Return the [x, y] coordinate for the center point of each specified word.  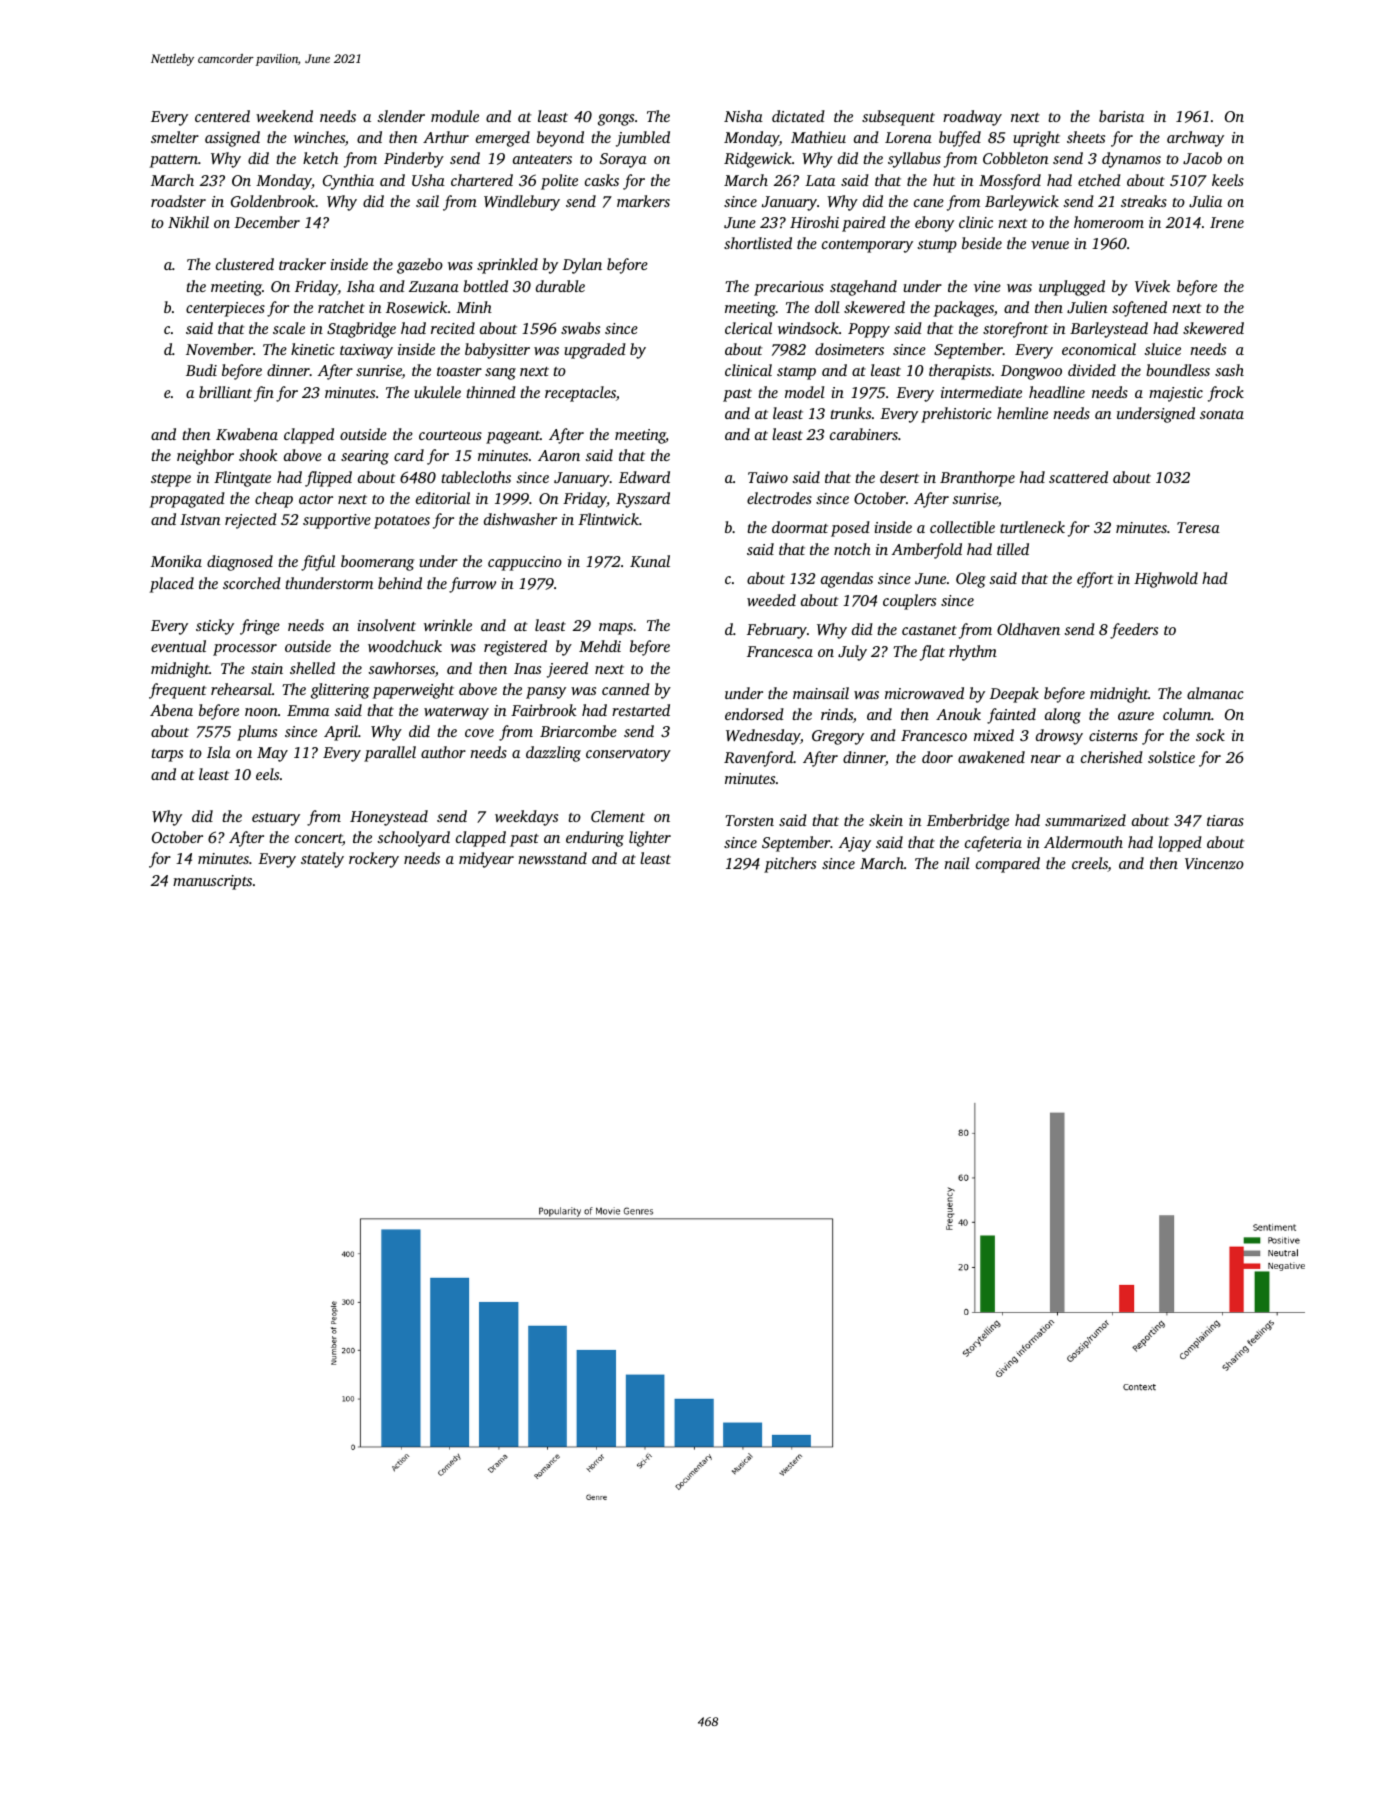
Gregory [838, 737]
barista [1121, 116]
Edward [644, 477]
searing [365, 457]
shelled [312, 668]
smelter [175, 137]
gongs [616, 120]
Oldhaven [1028, 629]
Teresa [1198, 527]
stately [322, 860]
